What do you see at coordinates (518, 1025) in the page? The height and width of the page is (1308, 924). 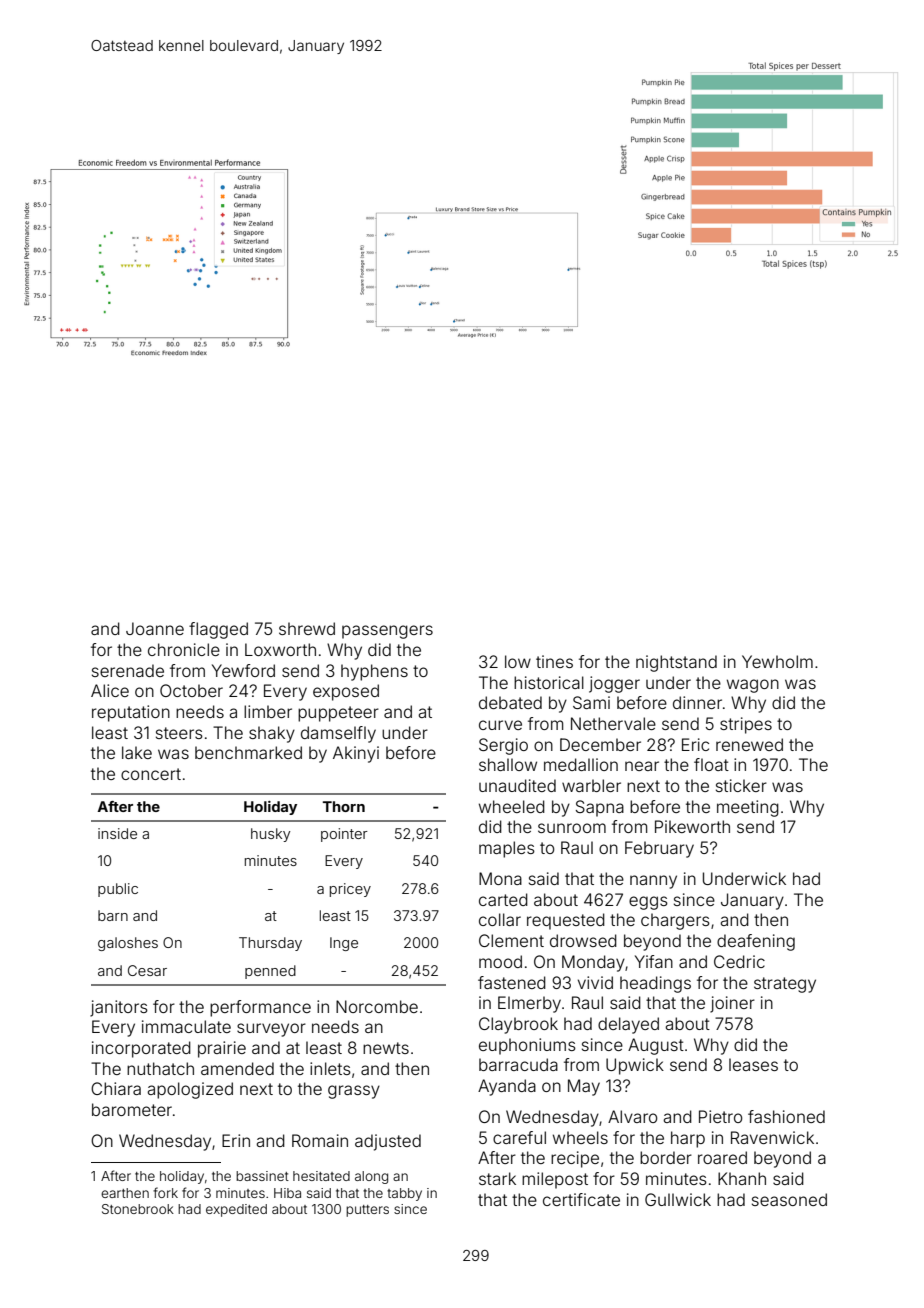 I see `Claybrook` at bounding box center [518, 1025].
